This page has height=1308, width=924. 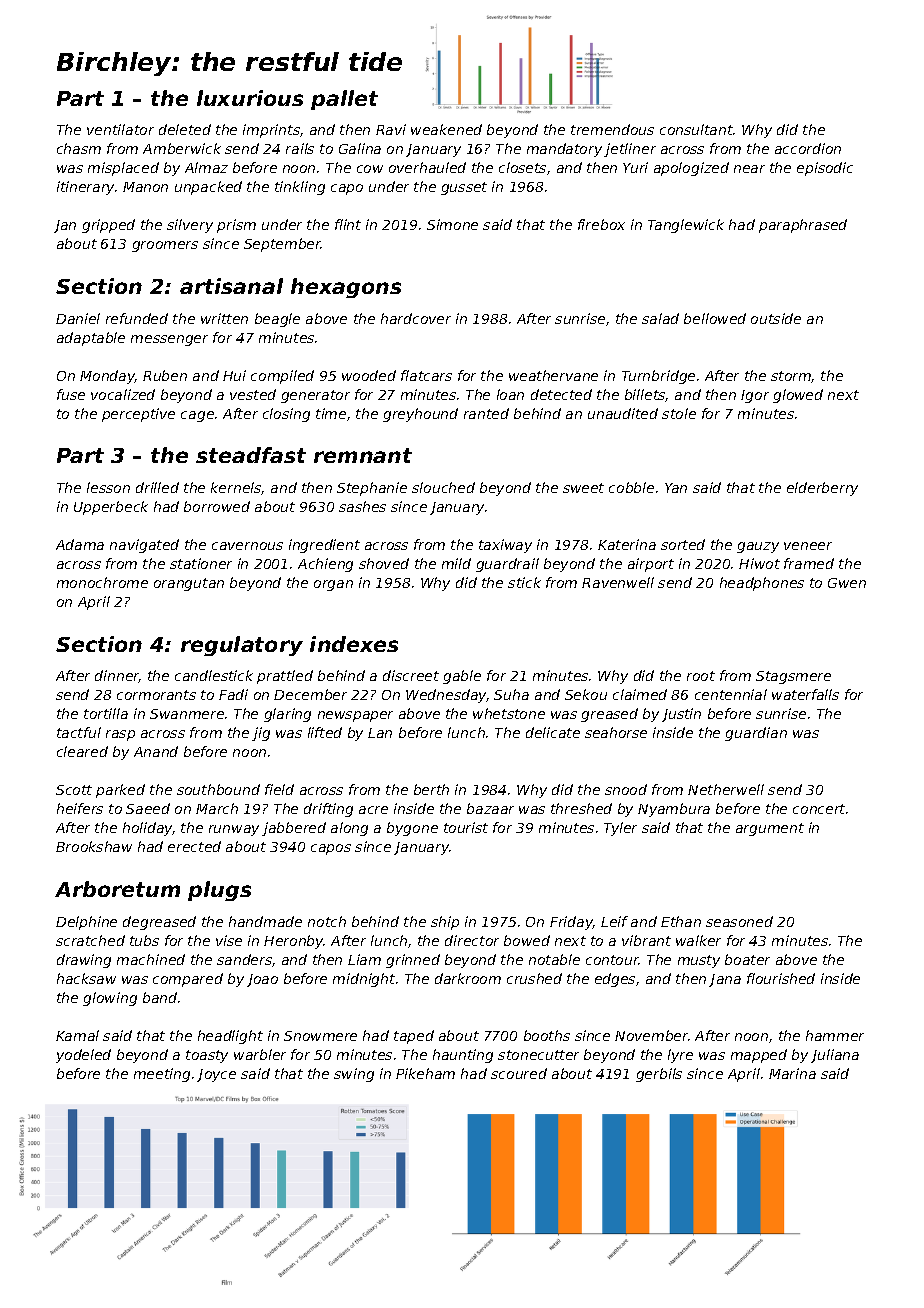 What do you see at coordinates (391, 129) in the page?
I see `Ravi` at bounding box center [391, 129].
